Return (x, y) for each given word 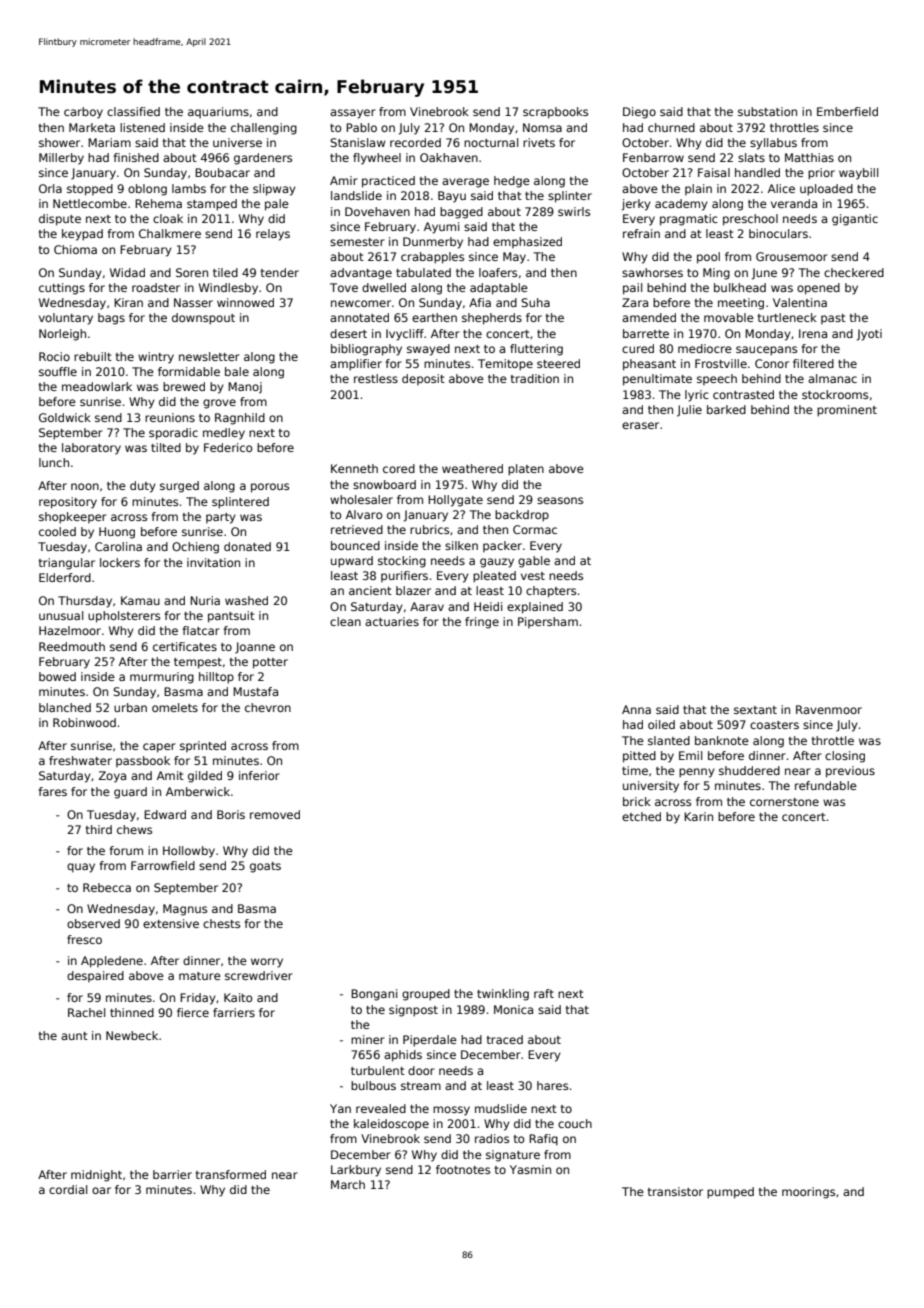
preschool (750, 220)
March (348, 1184)
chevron (268, 707)
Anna (636, 709)
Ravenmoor (829, 709)
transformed (231, 1174)
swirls (574, 211)
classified (133, 111)
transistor (675, 1191)
